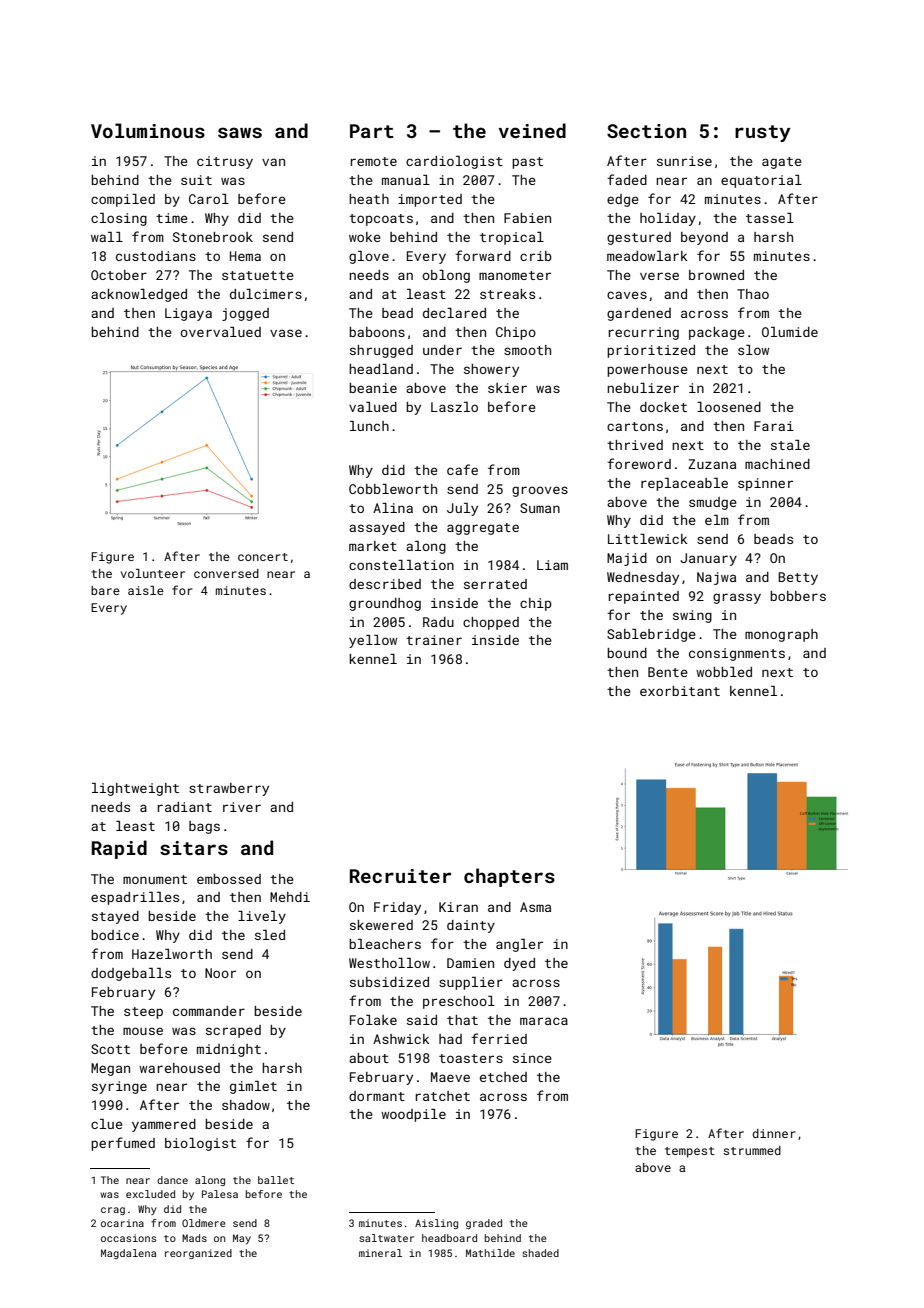 The image size is (924, 1308). Describe the element at coordinates (532, 1058) in the document. I see `since` at that location.
